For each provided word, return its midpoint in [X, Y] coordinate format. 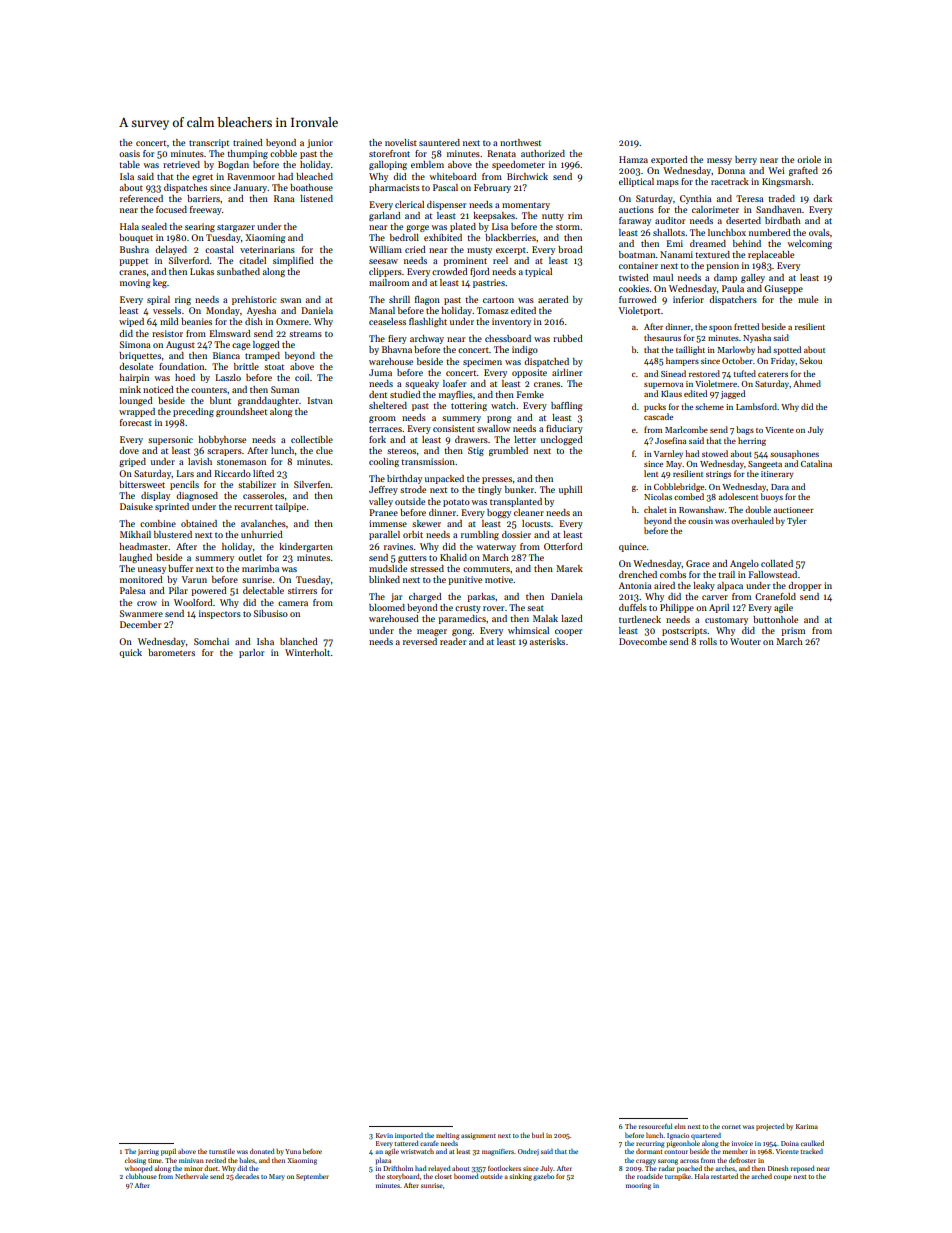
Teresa [750, 198]
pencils [184, 485]
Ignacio [678, 1136]
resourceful [655, 1126]
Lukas [202, 271]
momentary [526, 206]
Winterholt [307, 652]
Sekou [811, 360]
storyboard [403, 1177]
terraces [385, 429]
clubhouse [141, 1176]
